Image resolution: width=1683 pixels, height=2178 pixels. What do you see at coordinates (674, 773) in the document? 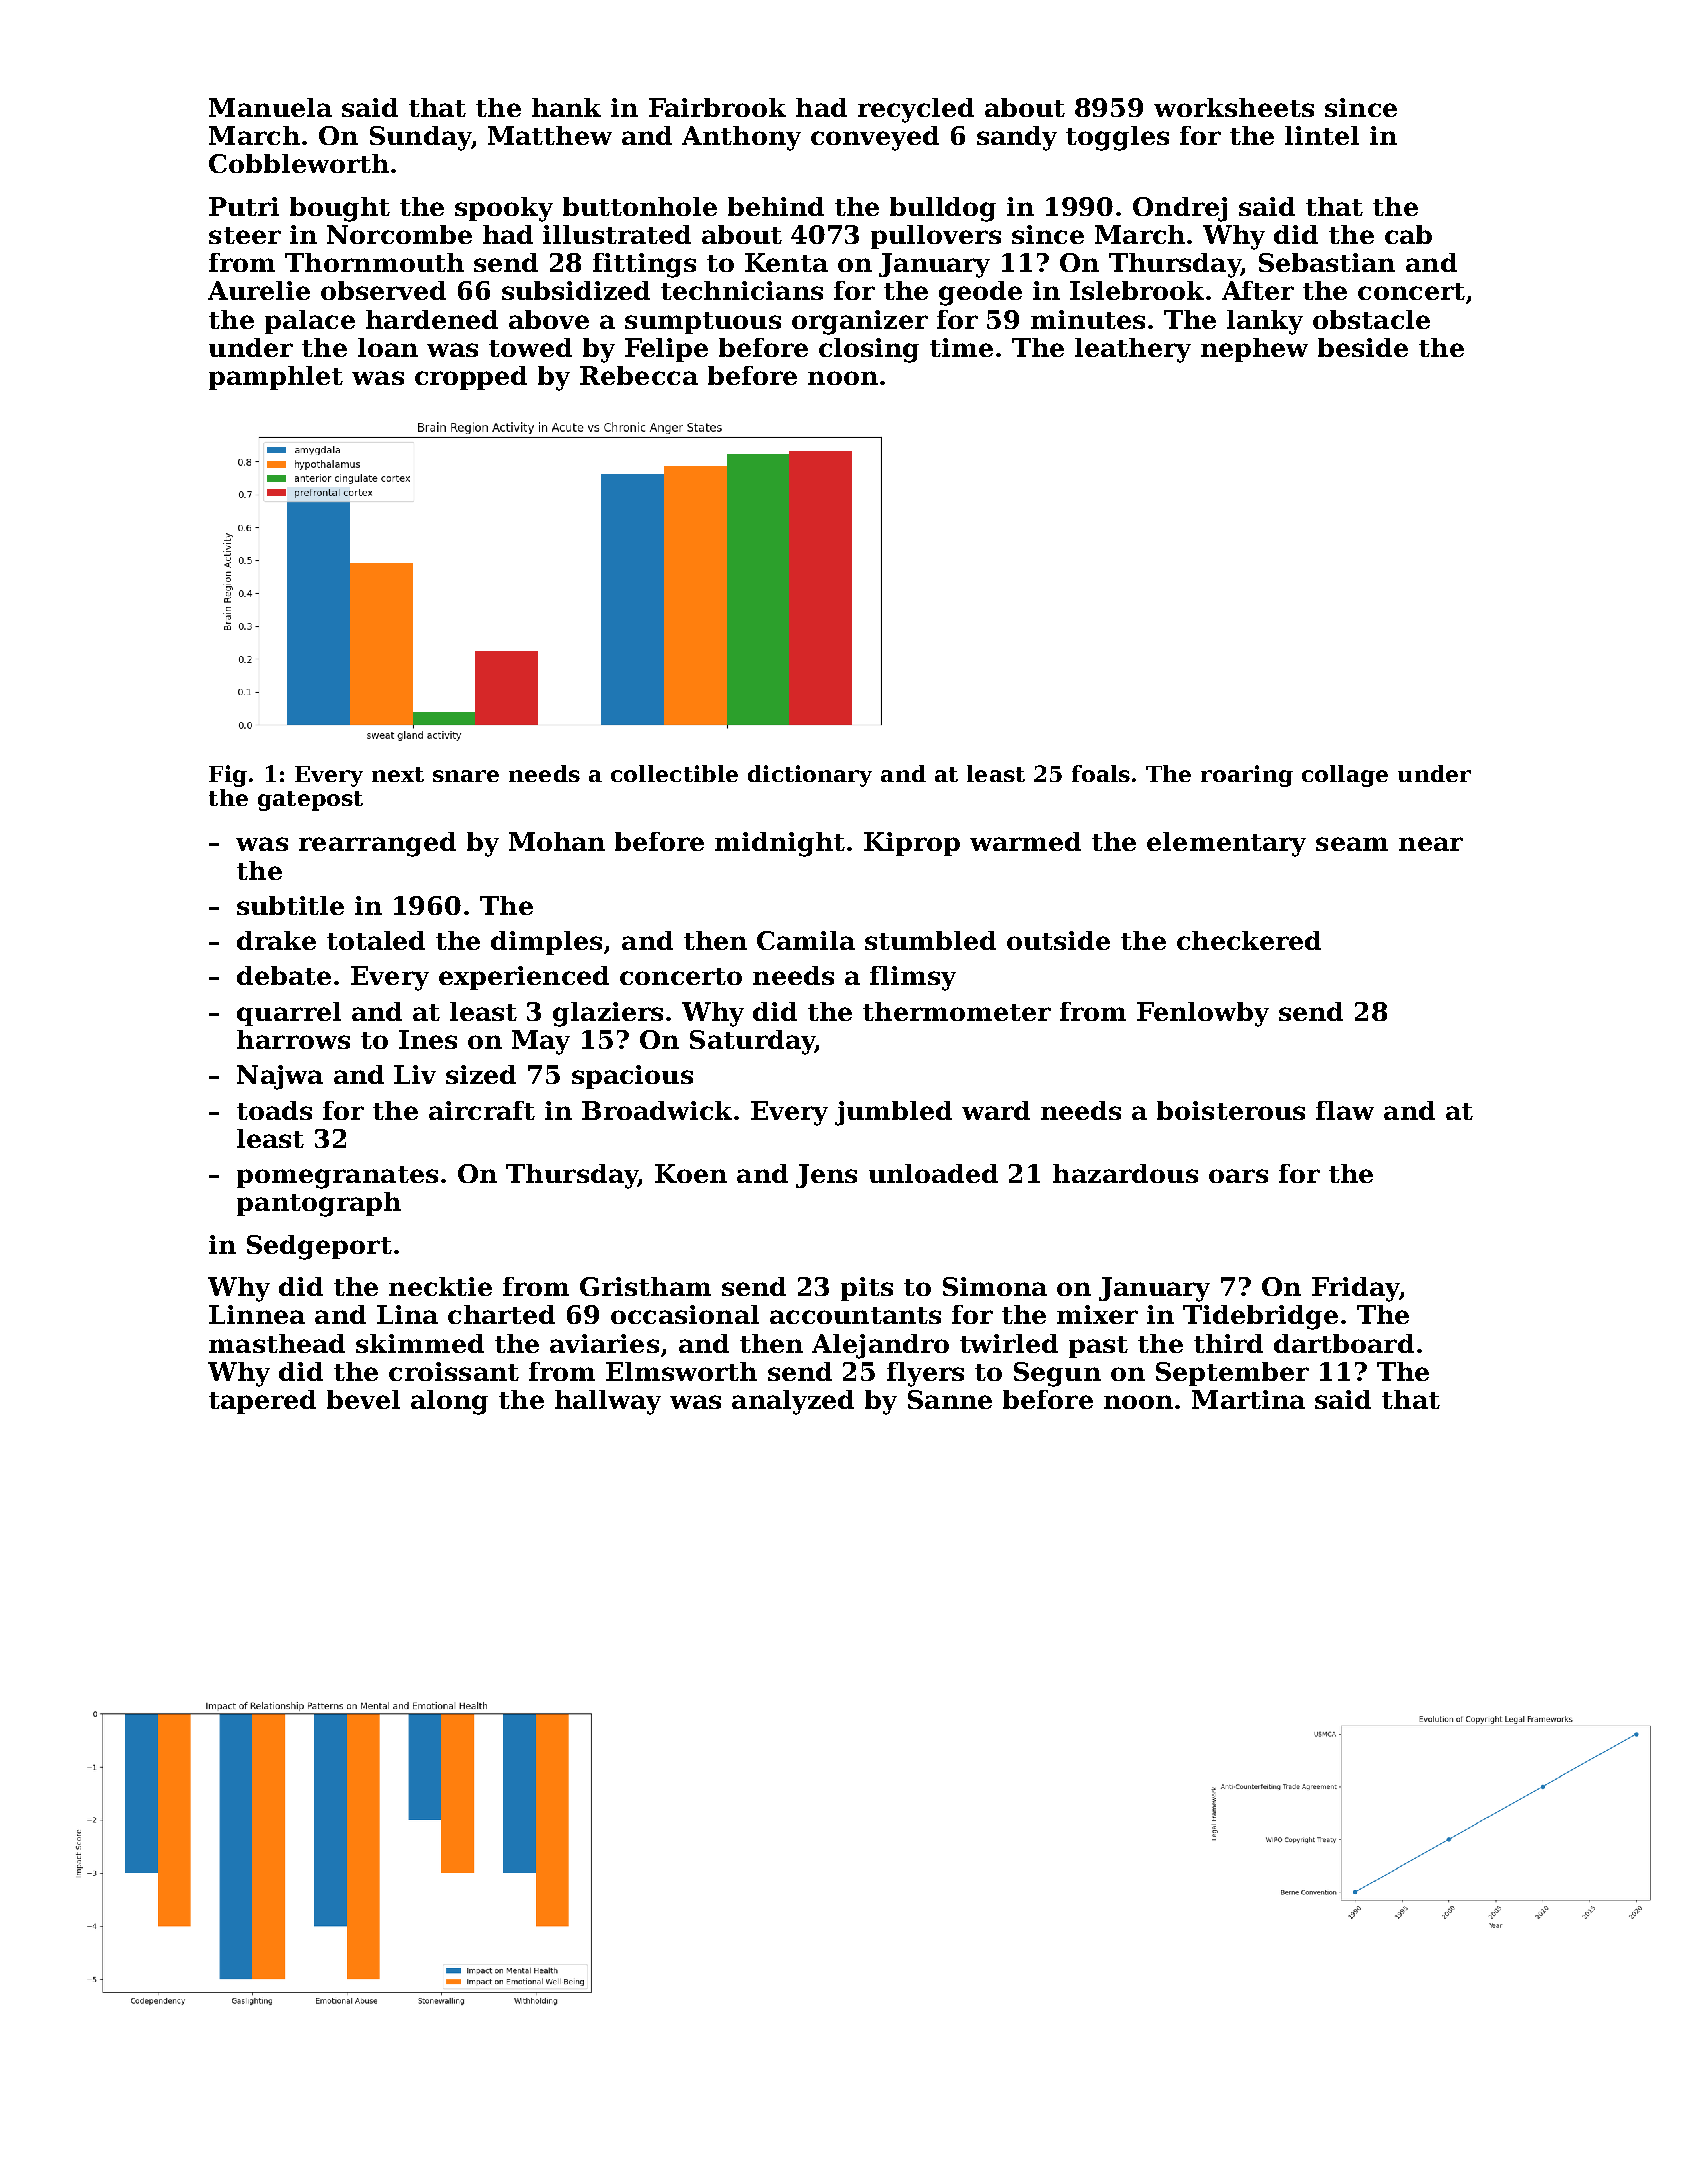
I see `collectible` at bounding box center [674, 773].
